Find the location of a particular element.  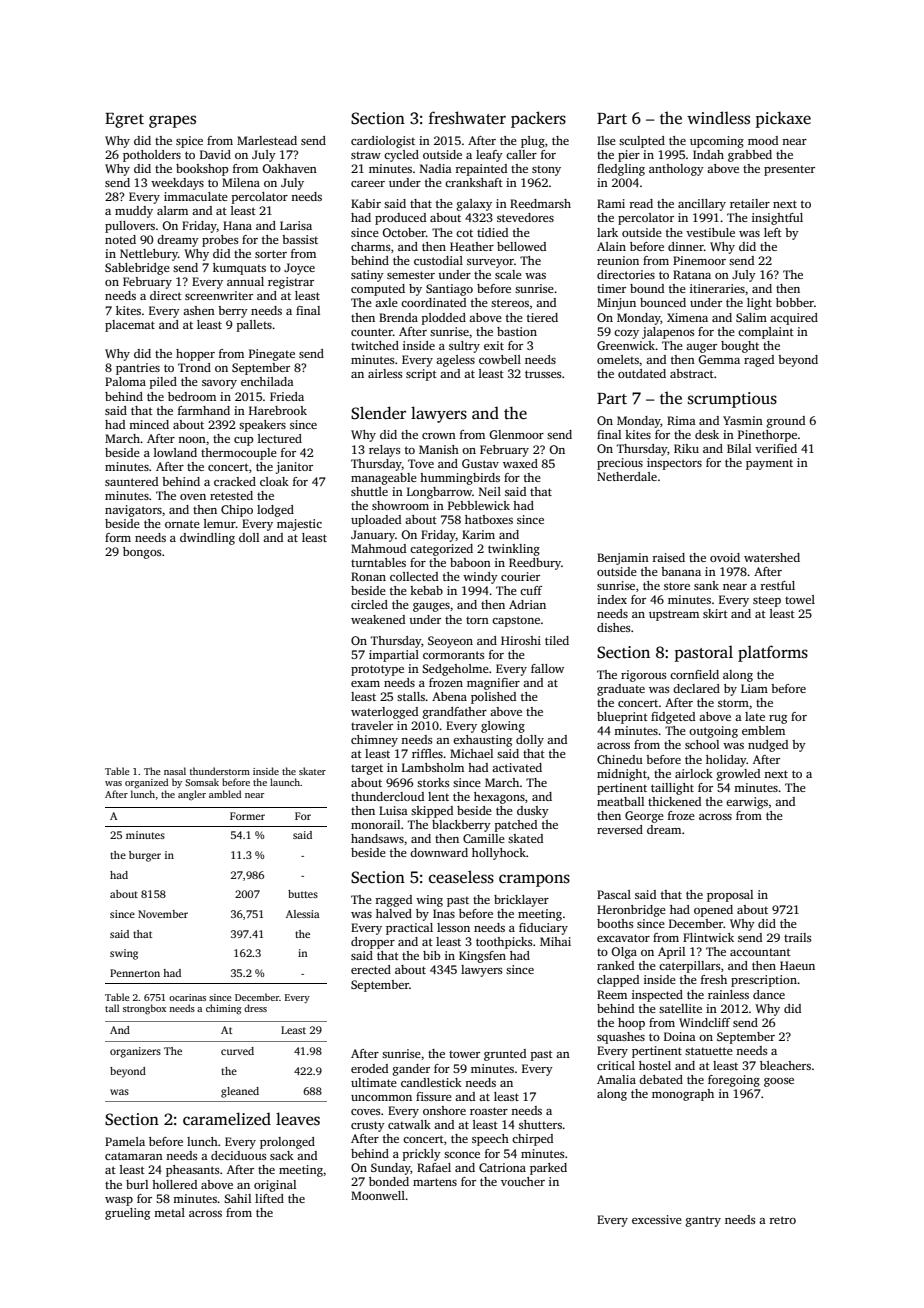

exam is located at coordinates (365, 684).
